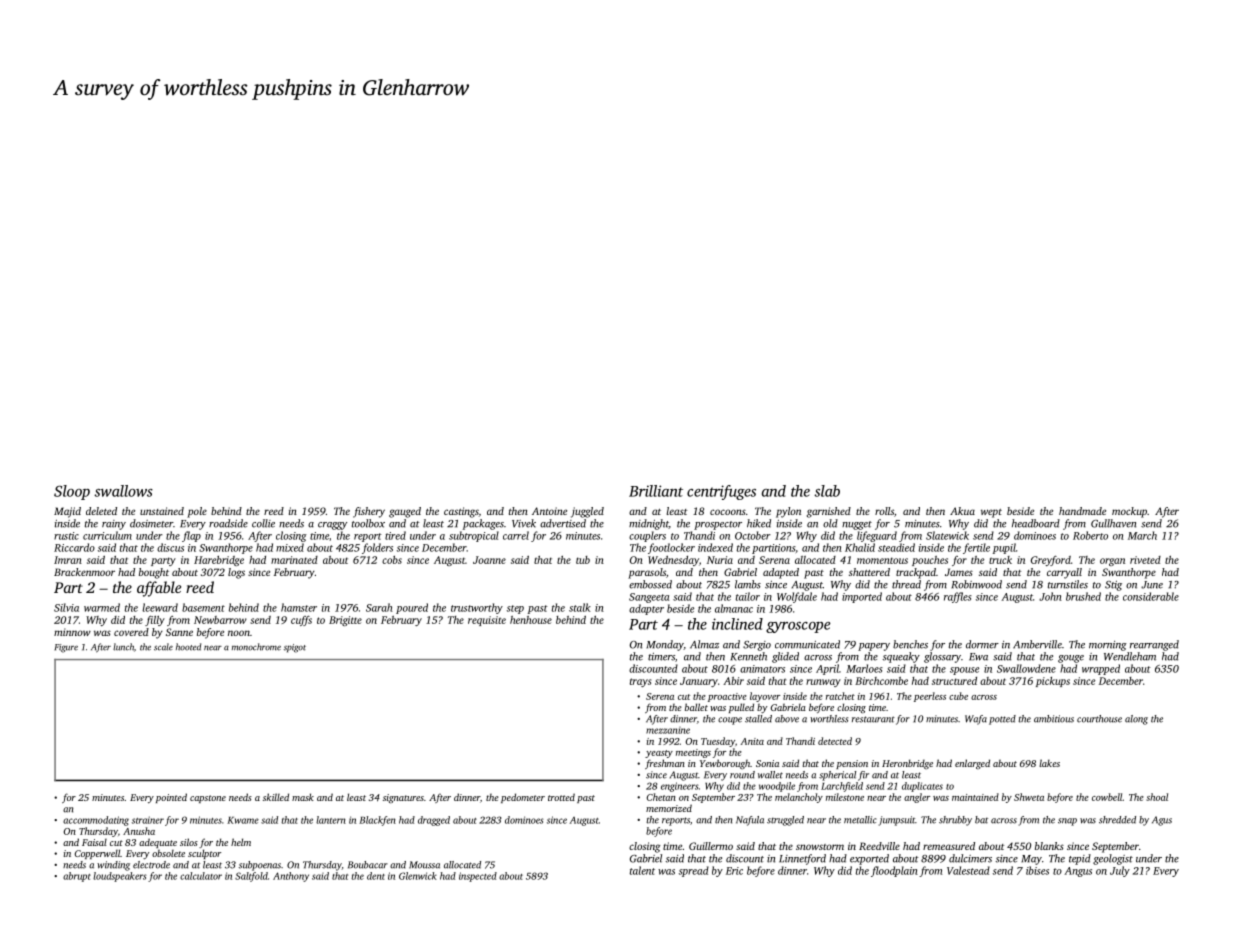 The height and width of the document is (952, 1233). I want to click on spread, so click(694, 871).
